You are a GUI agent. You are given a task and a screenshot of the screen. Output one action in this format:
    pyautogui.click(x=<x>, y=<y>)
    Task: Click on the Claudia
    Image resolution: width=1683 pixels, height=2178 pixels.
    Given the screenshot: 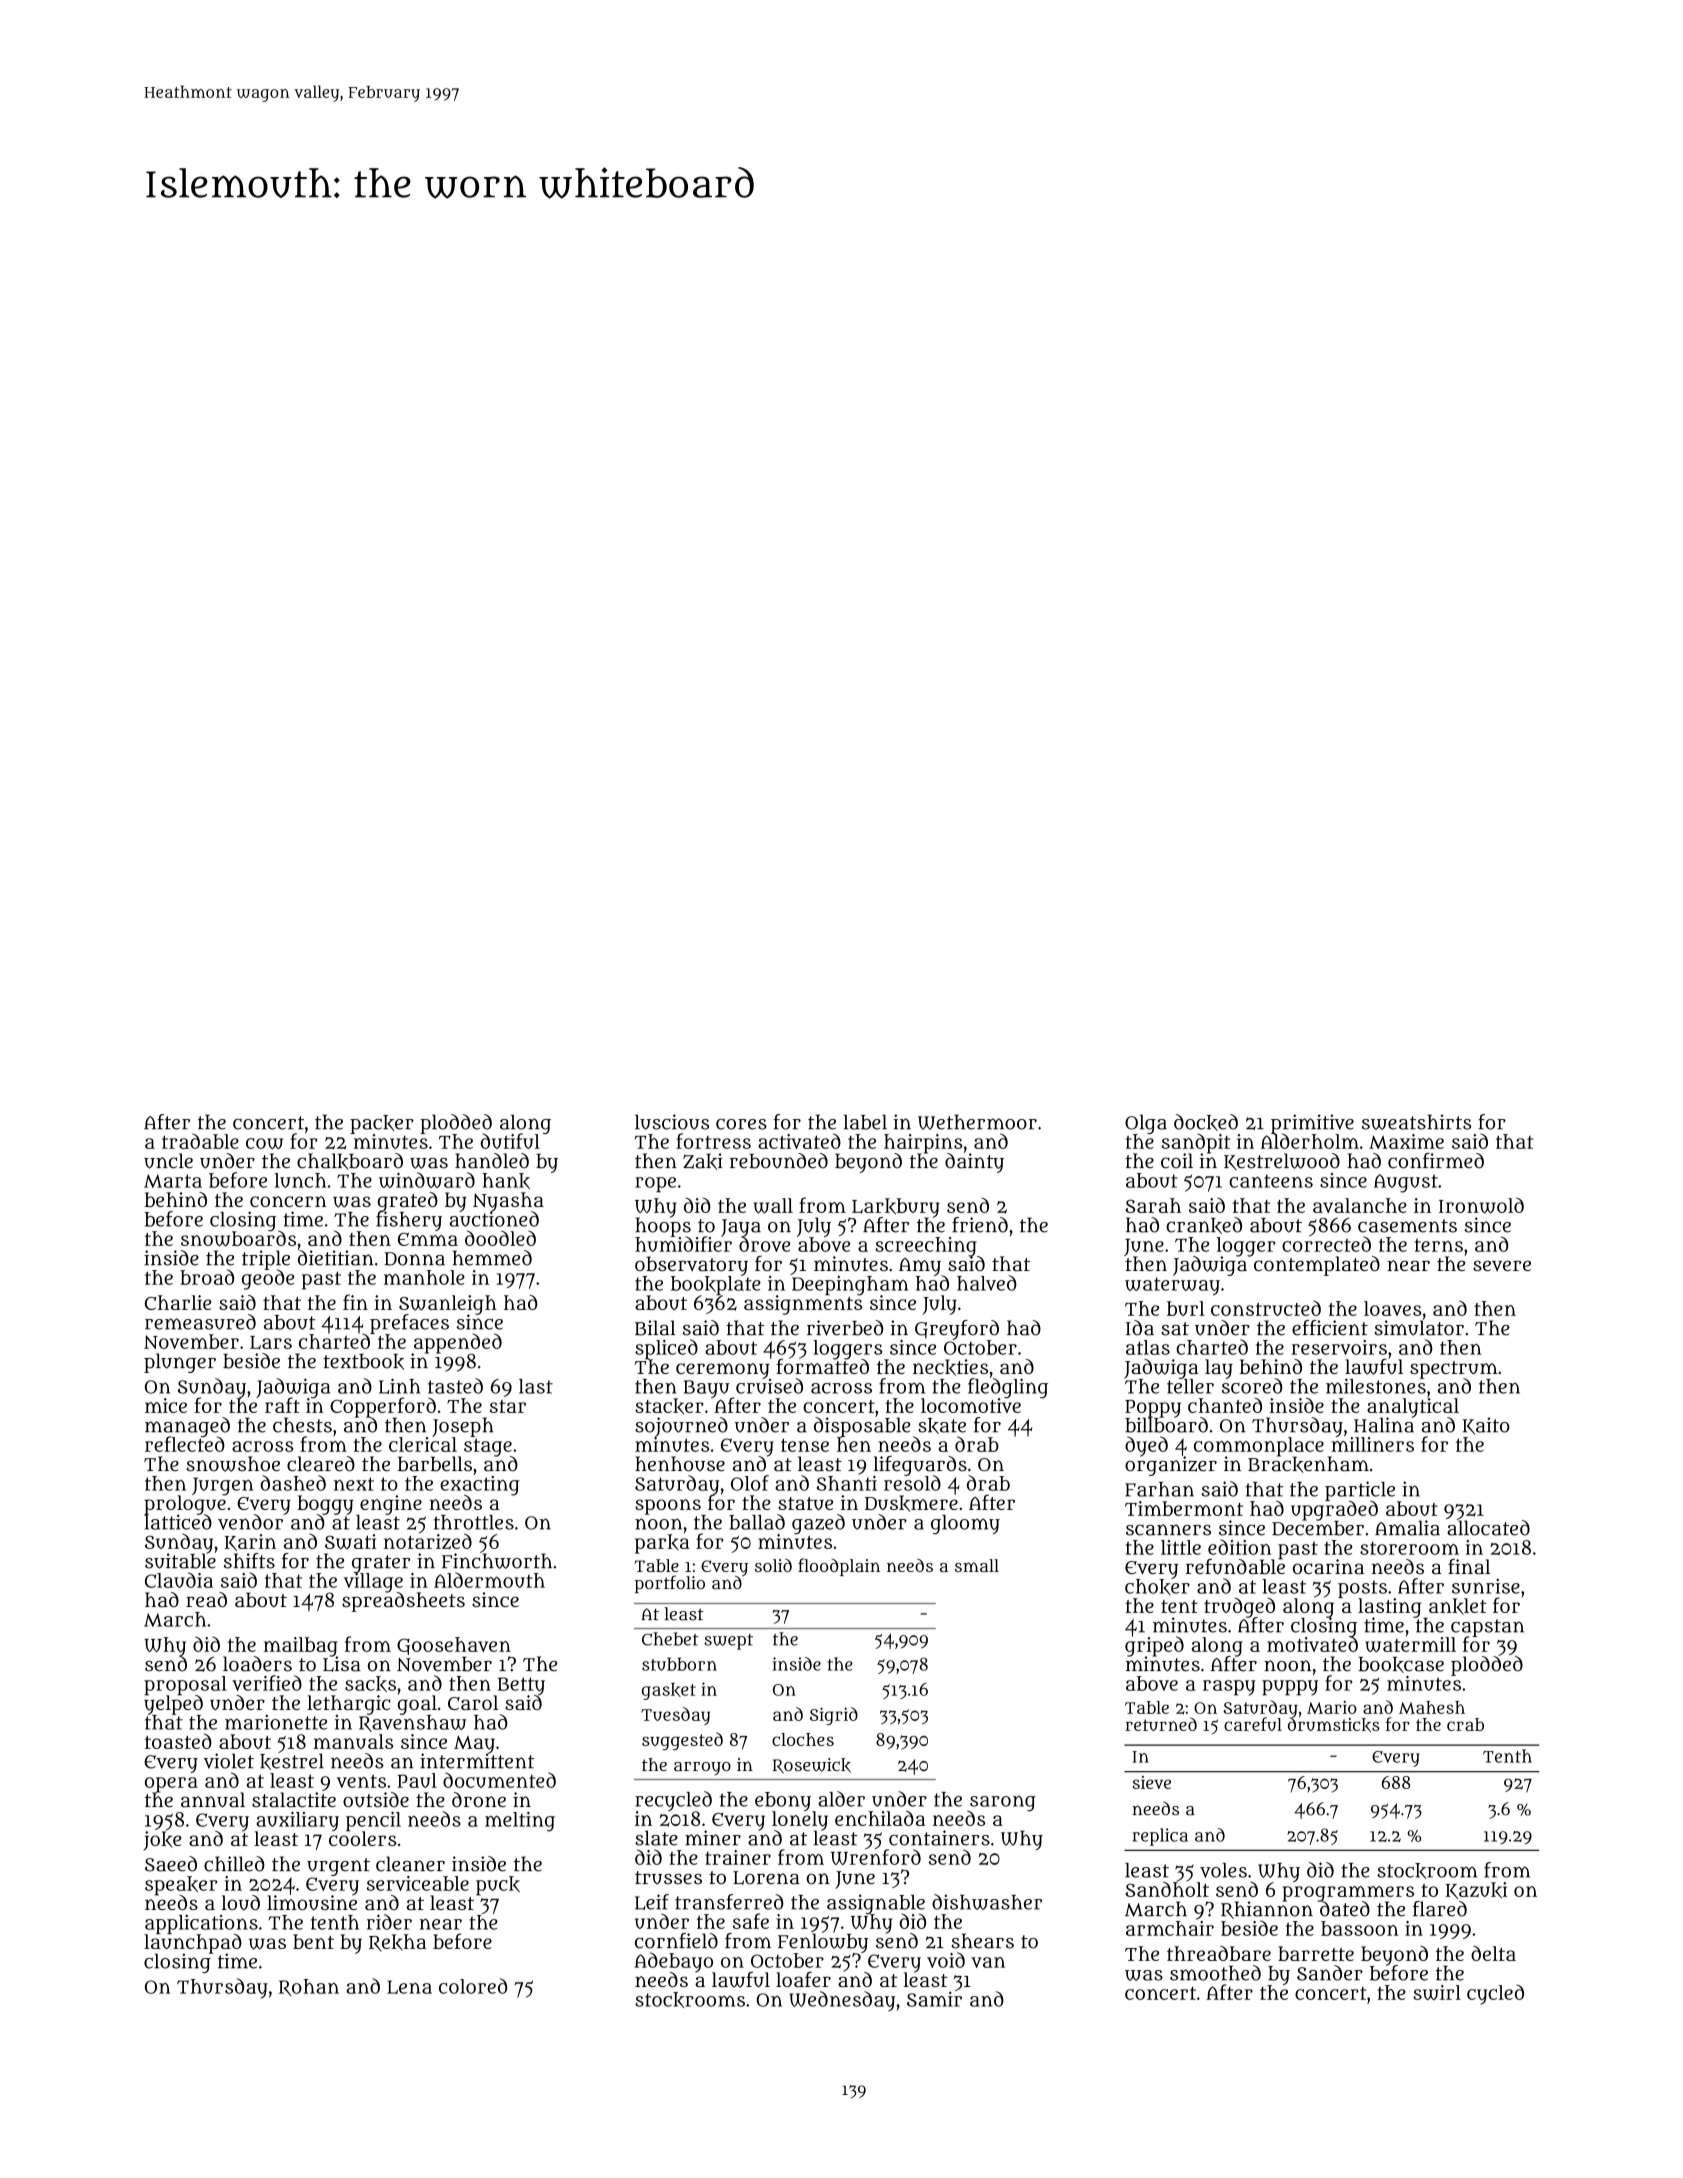 What is the action you would take?
    pyautogui.click(x=179, y=1580)
